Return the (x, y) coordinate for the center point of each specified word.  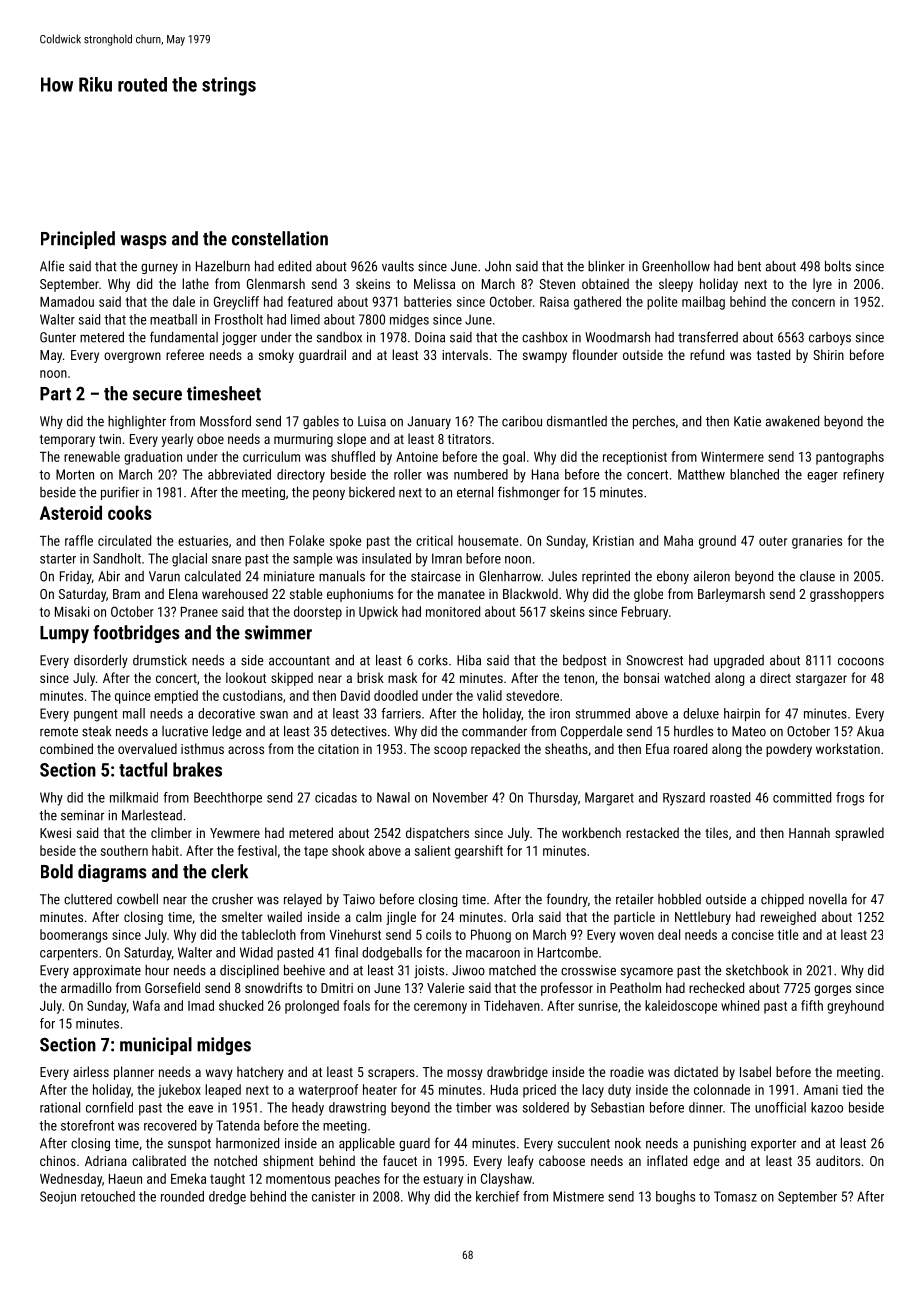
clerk (229, 871)
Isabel (755, 1071)
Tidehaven (512, 1005)
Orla (522, 916)
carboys (830, 338)
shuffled (353, 456)
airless (91, 1071)
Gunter (58, 337)
